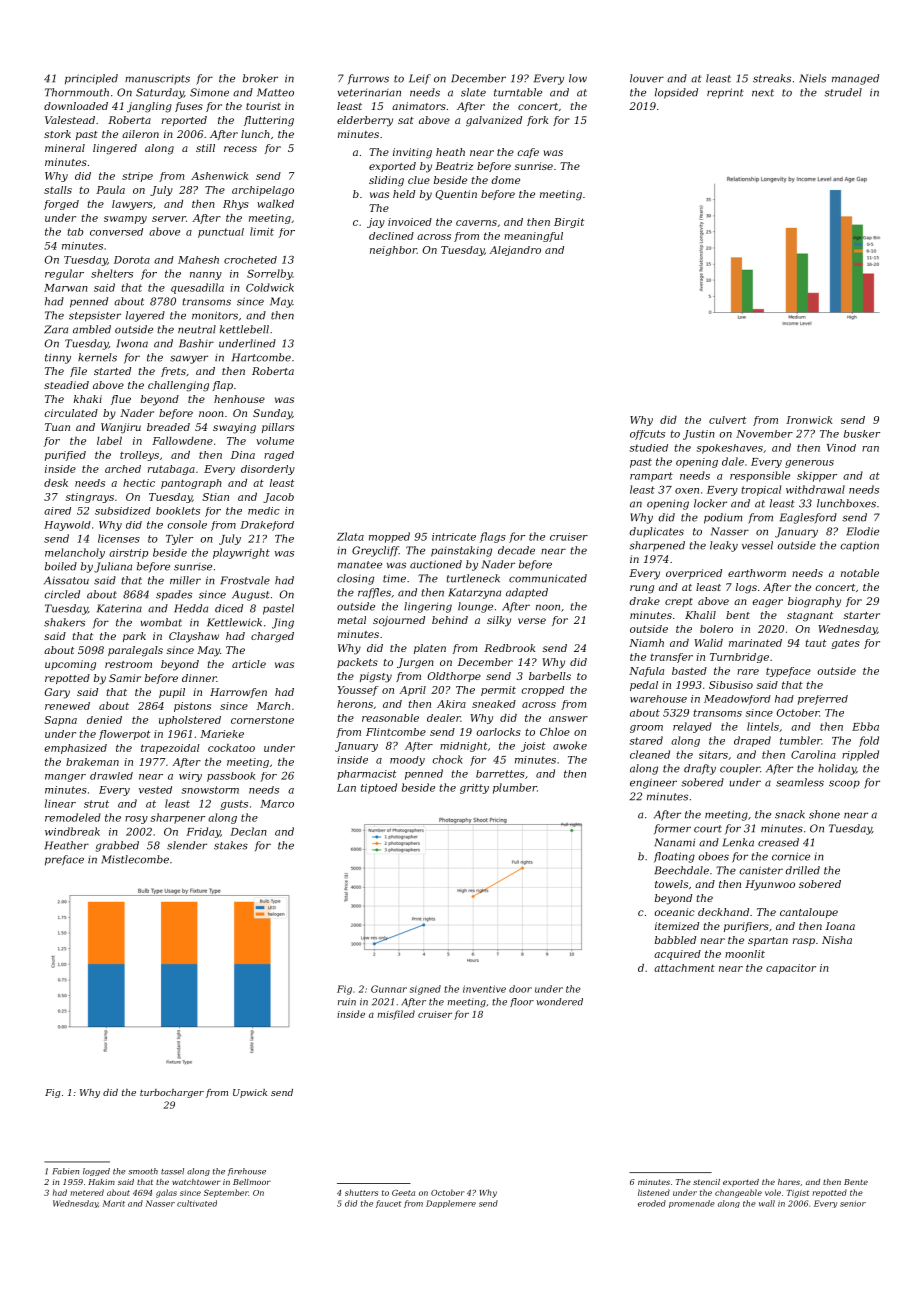 Image resolution: width=924 pixels, height=1308 pixels. Describe the element at coordinates (684, 968) in the page. I see `attachment` at that location.
